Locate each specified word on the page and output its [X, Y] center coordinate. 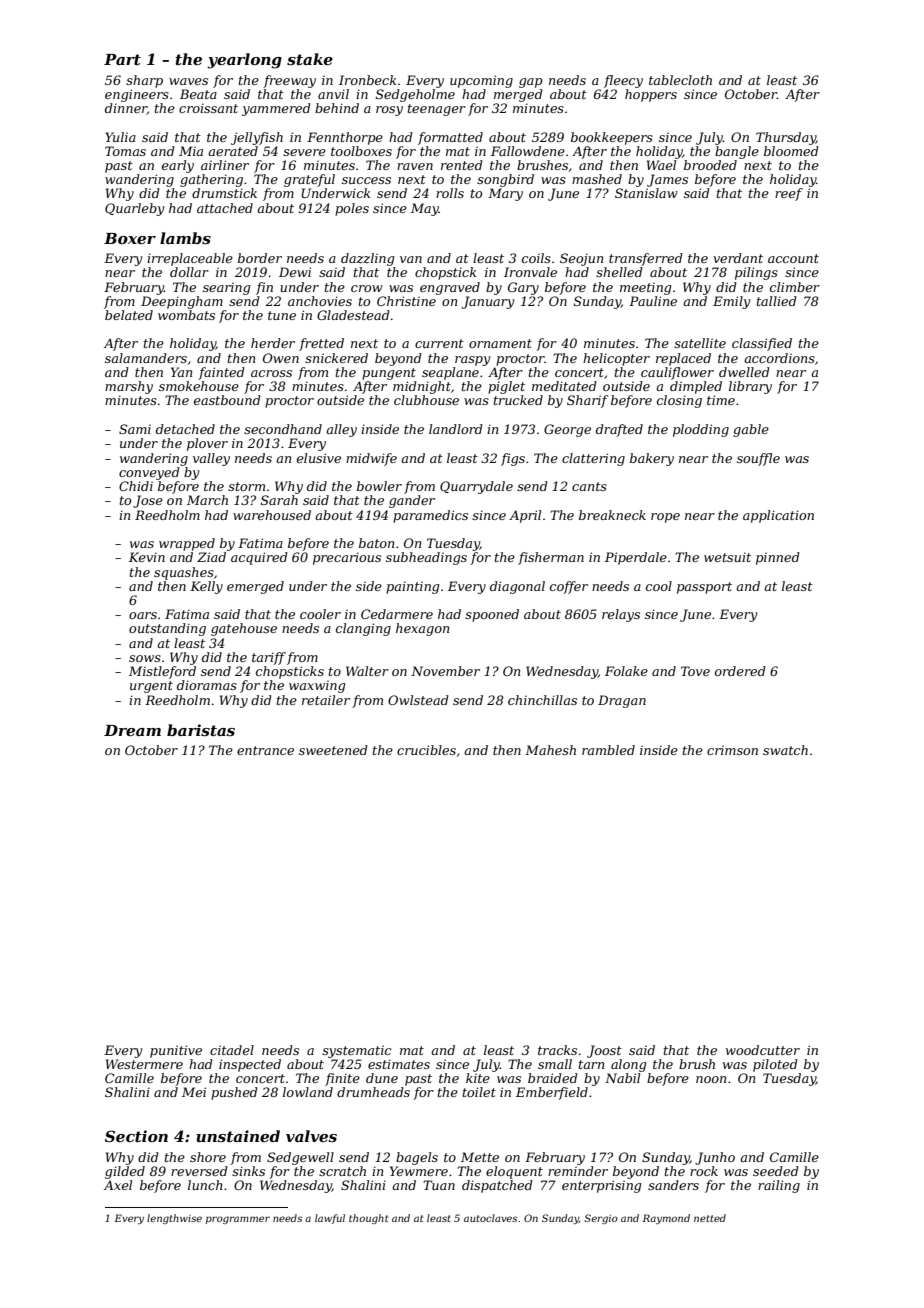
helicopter [616, 359]
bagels [417, 1158]
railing [779, 1186]
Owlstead [418, 700]
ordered [740, 671]
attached [225, 208]
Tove [695, 671]
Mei [194, 1092]
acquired [259, 558]
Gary [523, 288]
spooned [492, 615]
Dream [132, 730]
